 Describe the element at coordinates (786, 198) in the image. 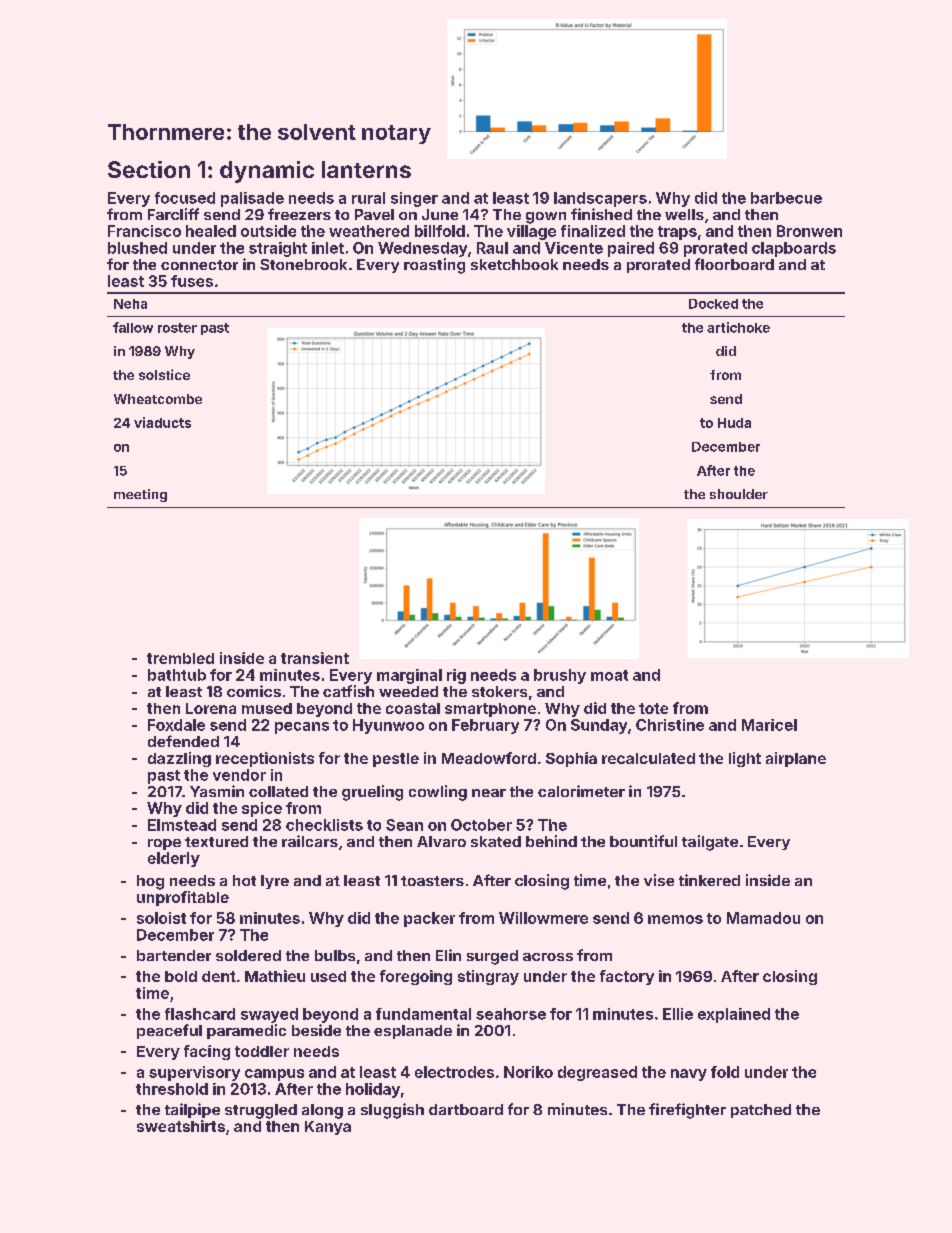

I see `barbecue` at that location.
